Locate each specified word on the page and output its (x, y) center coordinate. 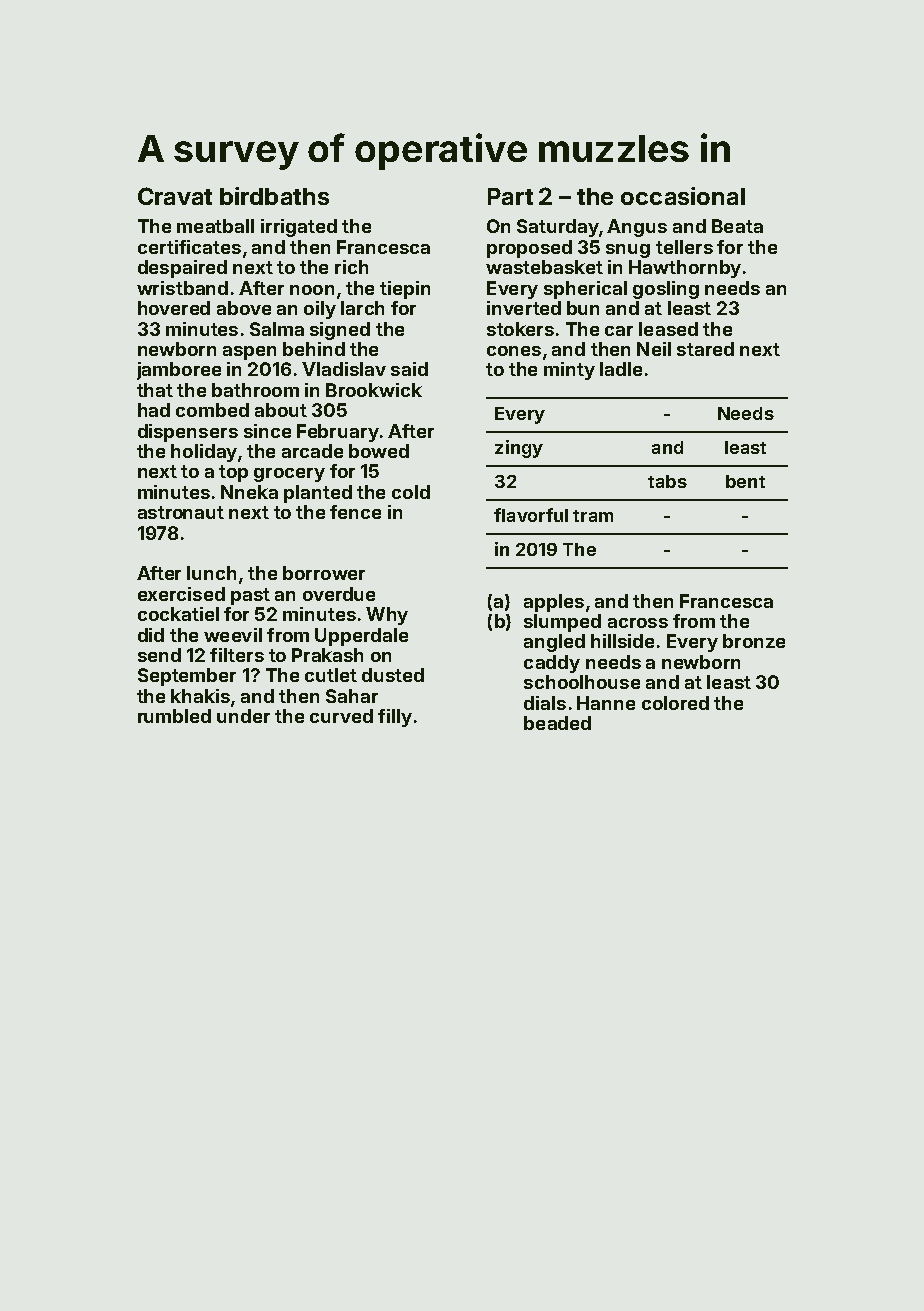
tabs (667, 481)
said (409, 369)
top (233, 473)
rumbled (174, 716)
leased (668, 329)
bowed (379, 451)
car (619, 331)
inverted (524, 308)
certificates (189, 247)
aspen (249, 353)
